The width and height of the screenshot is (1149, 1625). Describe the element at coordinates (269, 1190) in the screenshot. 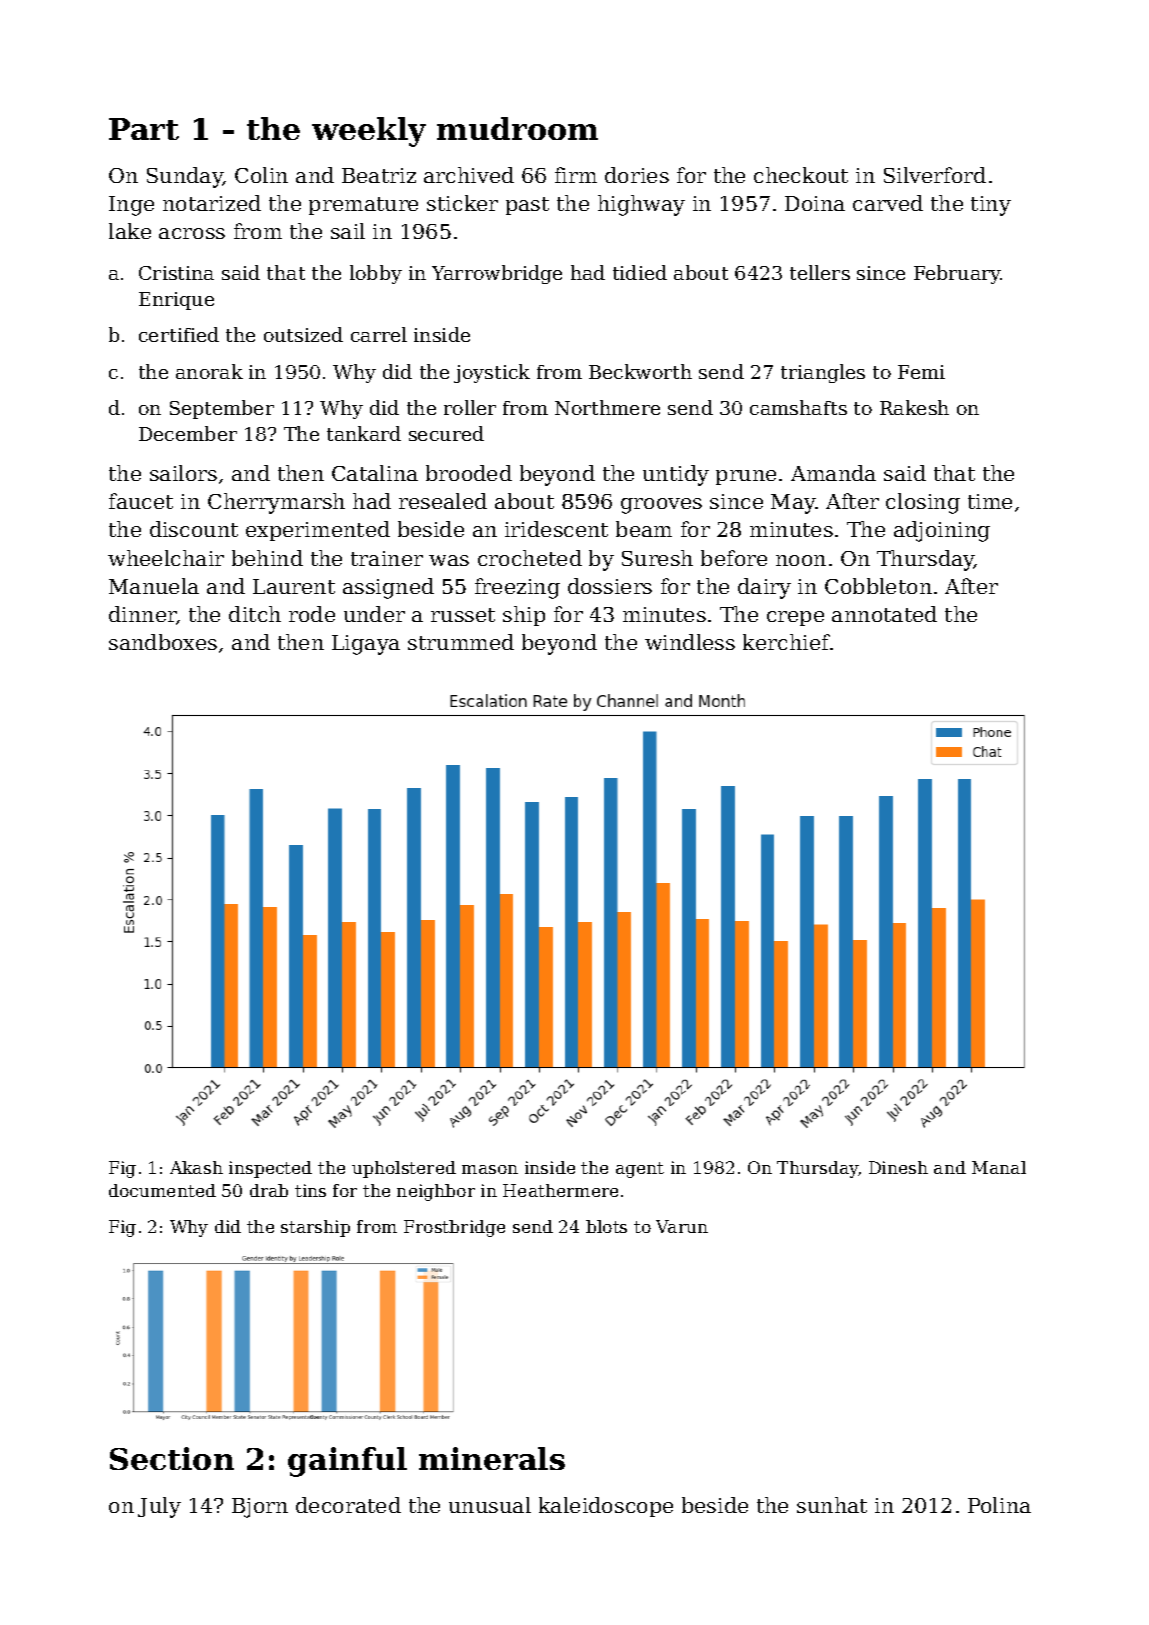

I see `drab` at that location.
